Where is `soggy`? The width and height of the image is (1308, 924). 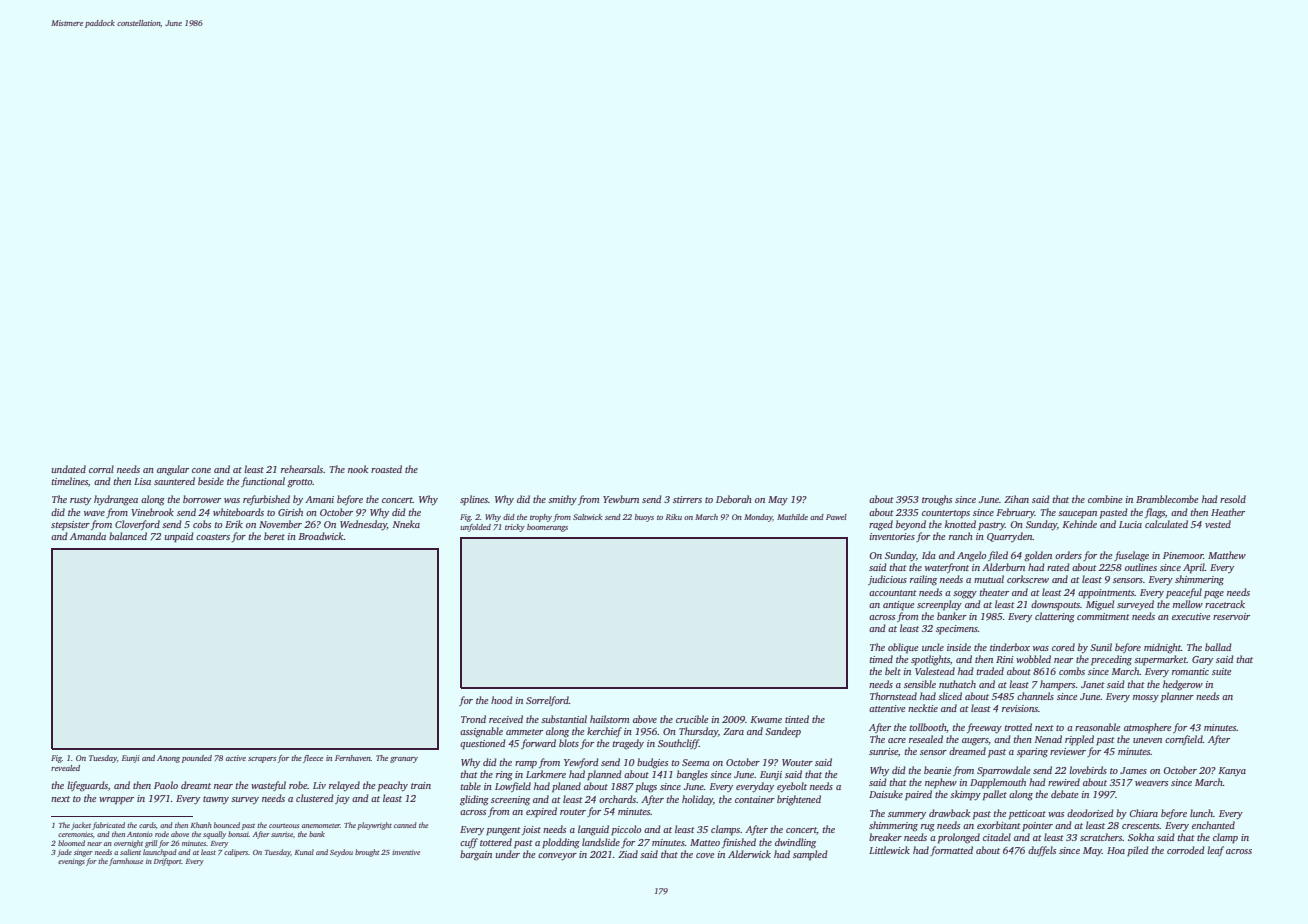
soggy is located at coordinates (965, 595).
